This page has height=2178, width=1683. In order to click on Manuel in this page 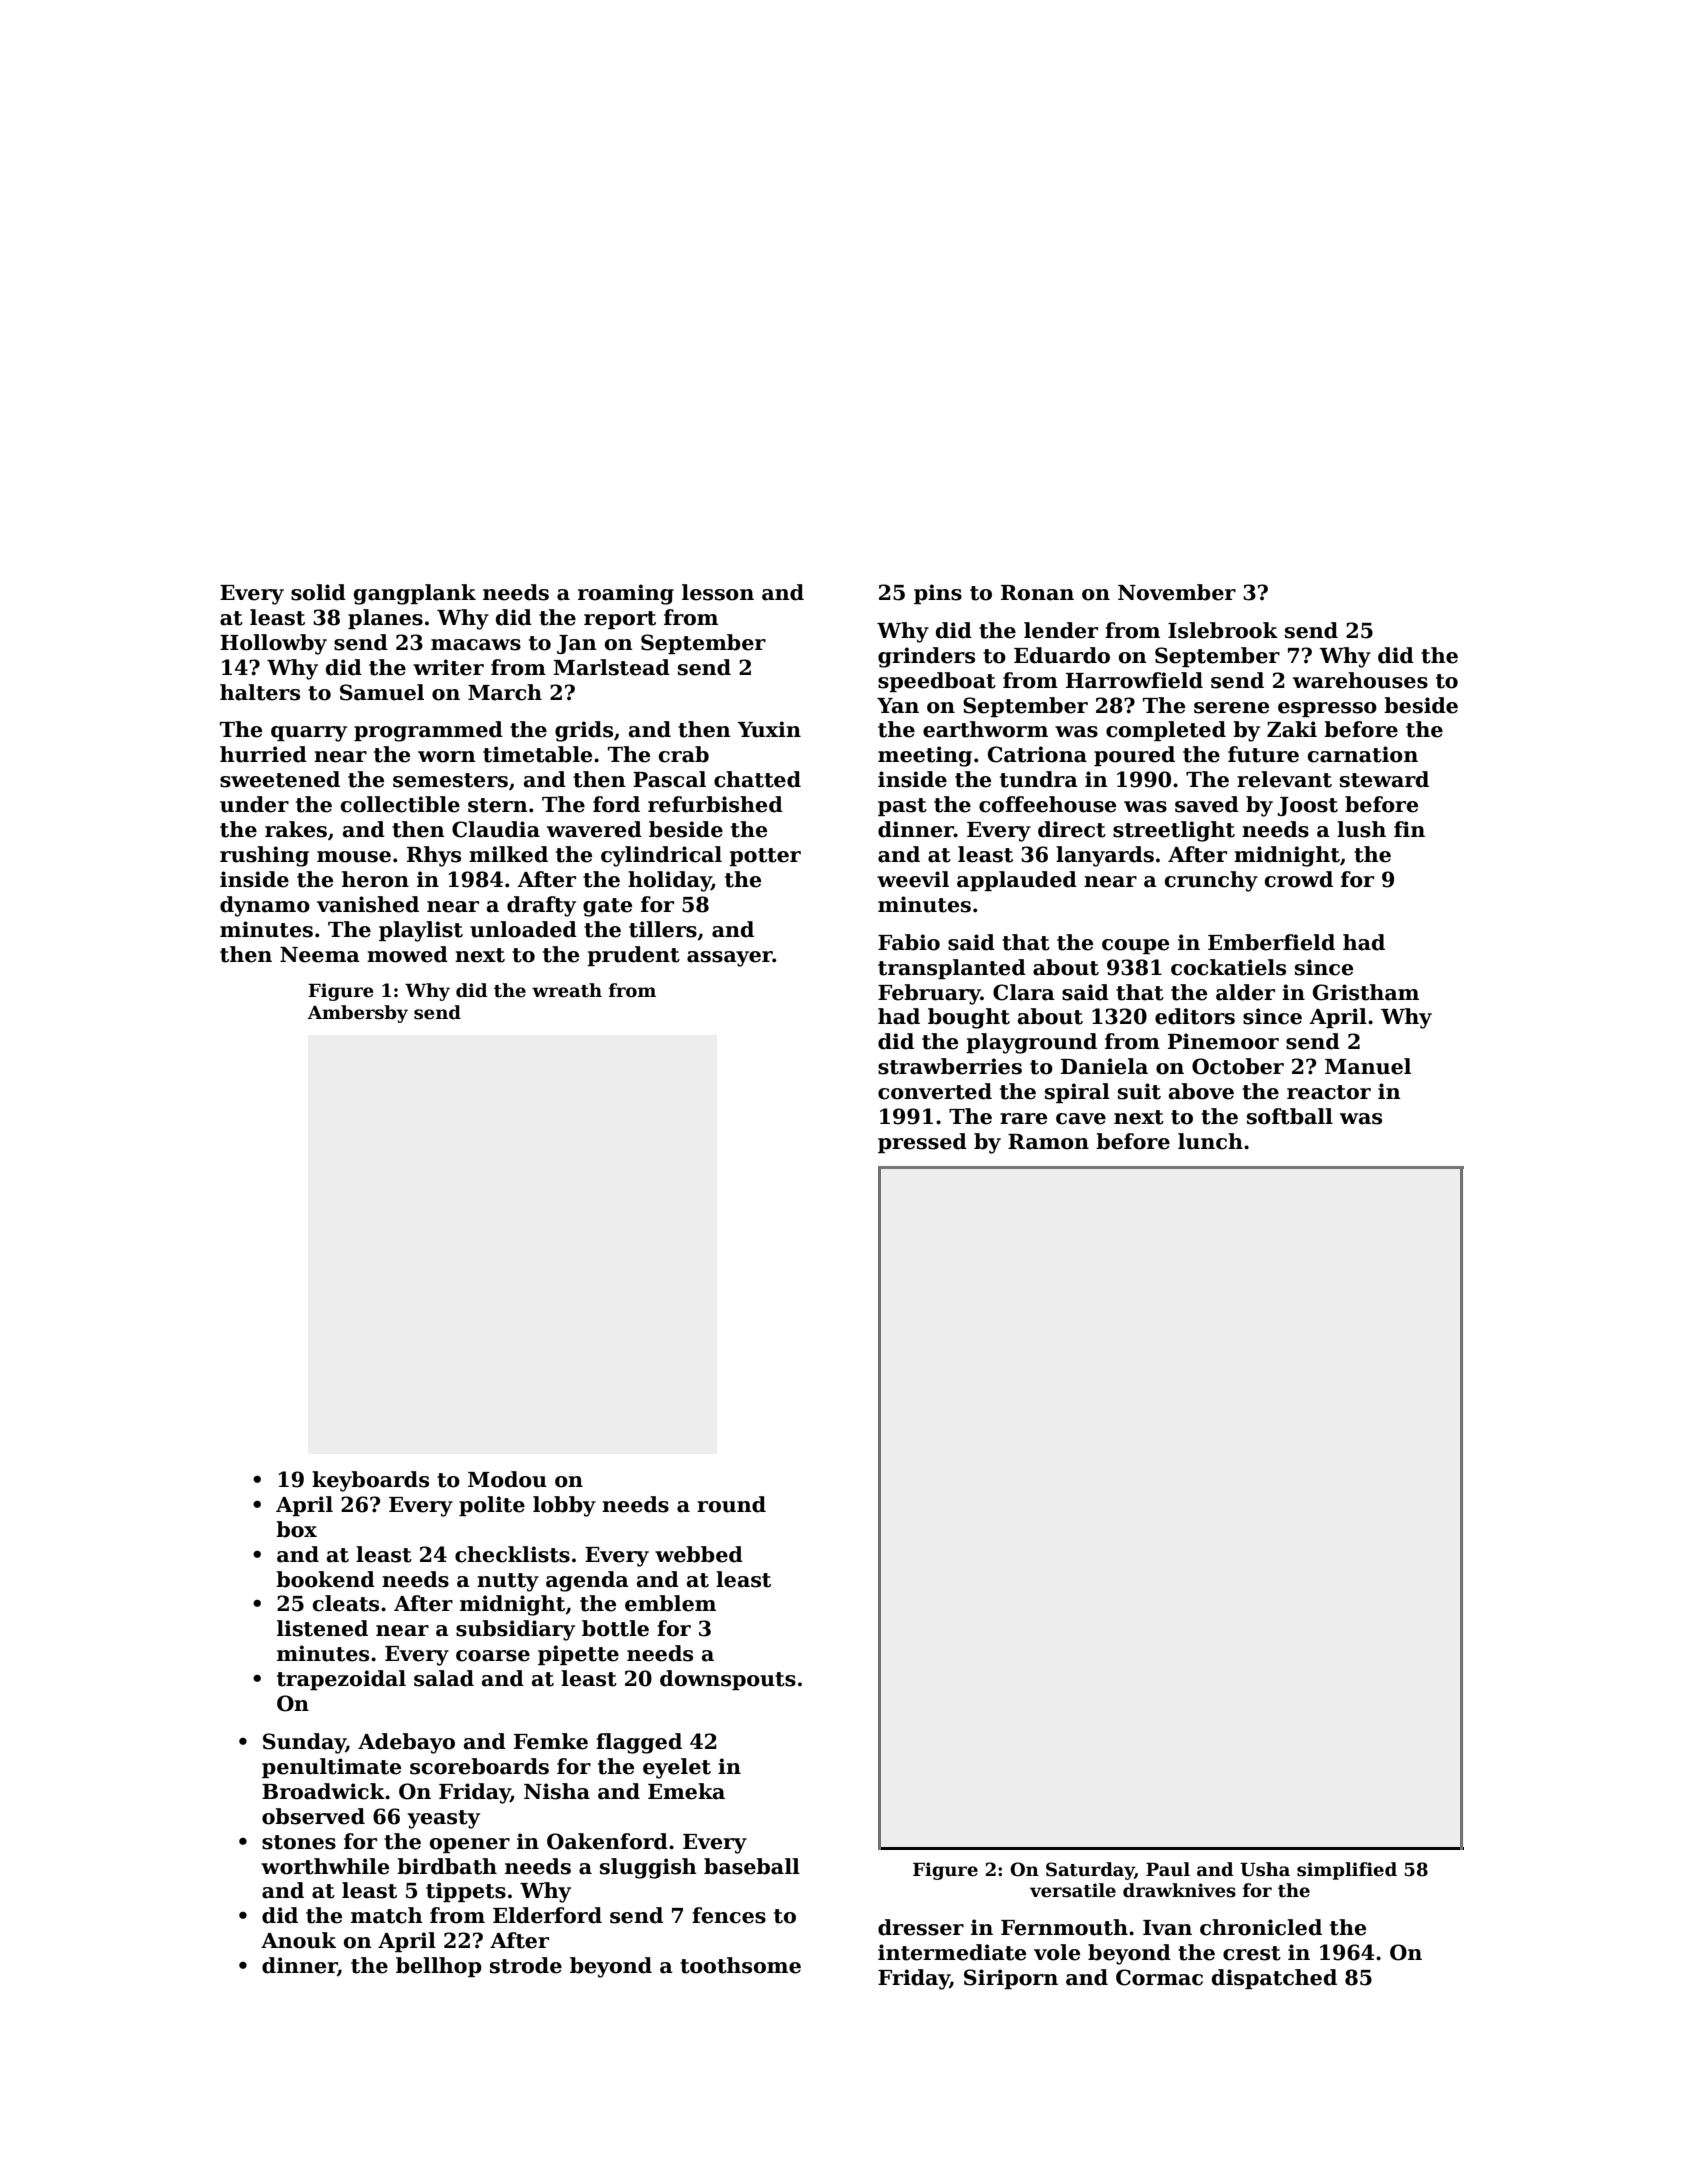, I will do `click(1368, 1066)`.
